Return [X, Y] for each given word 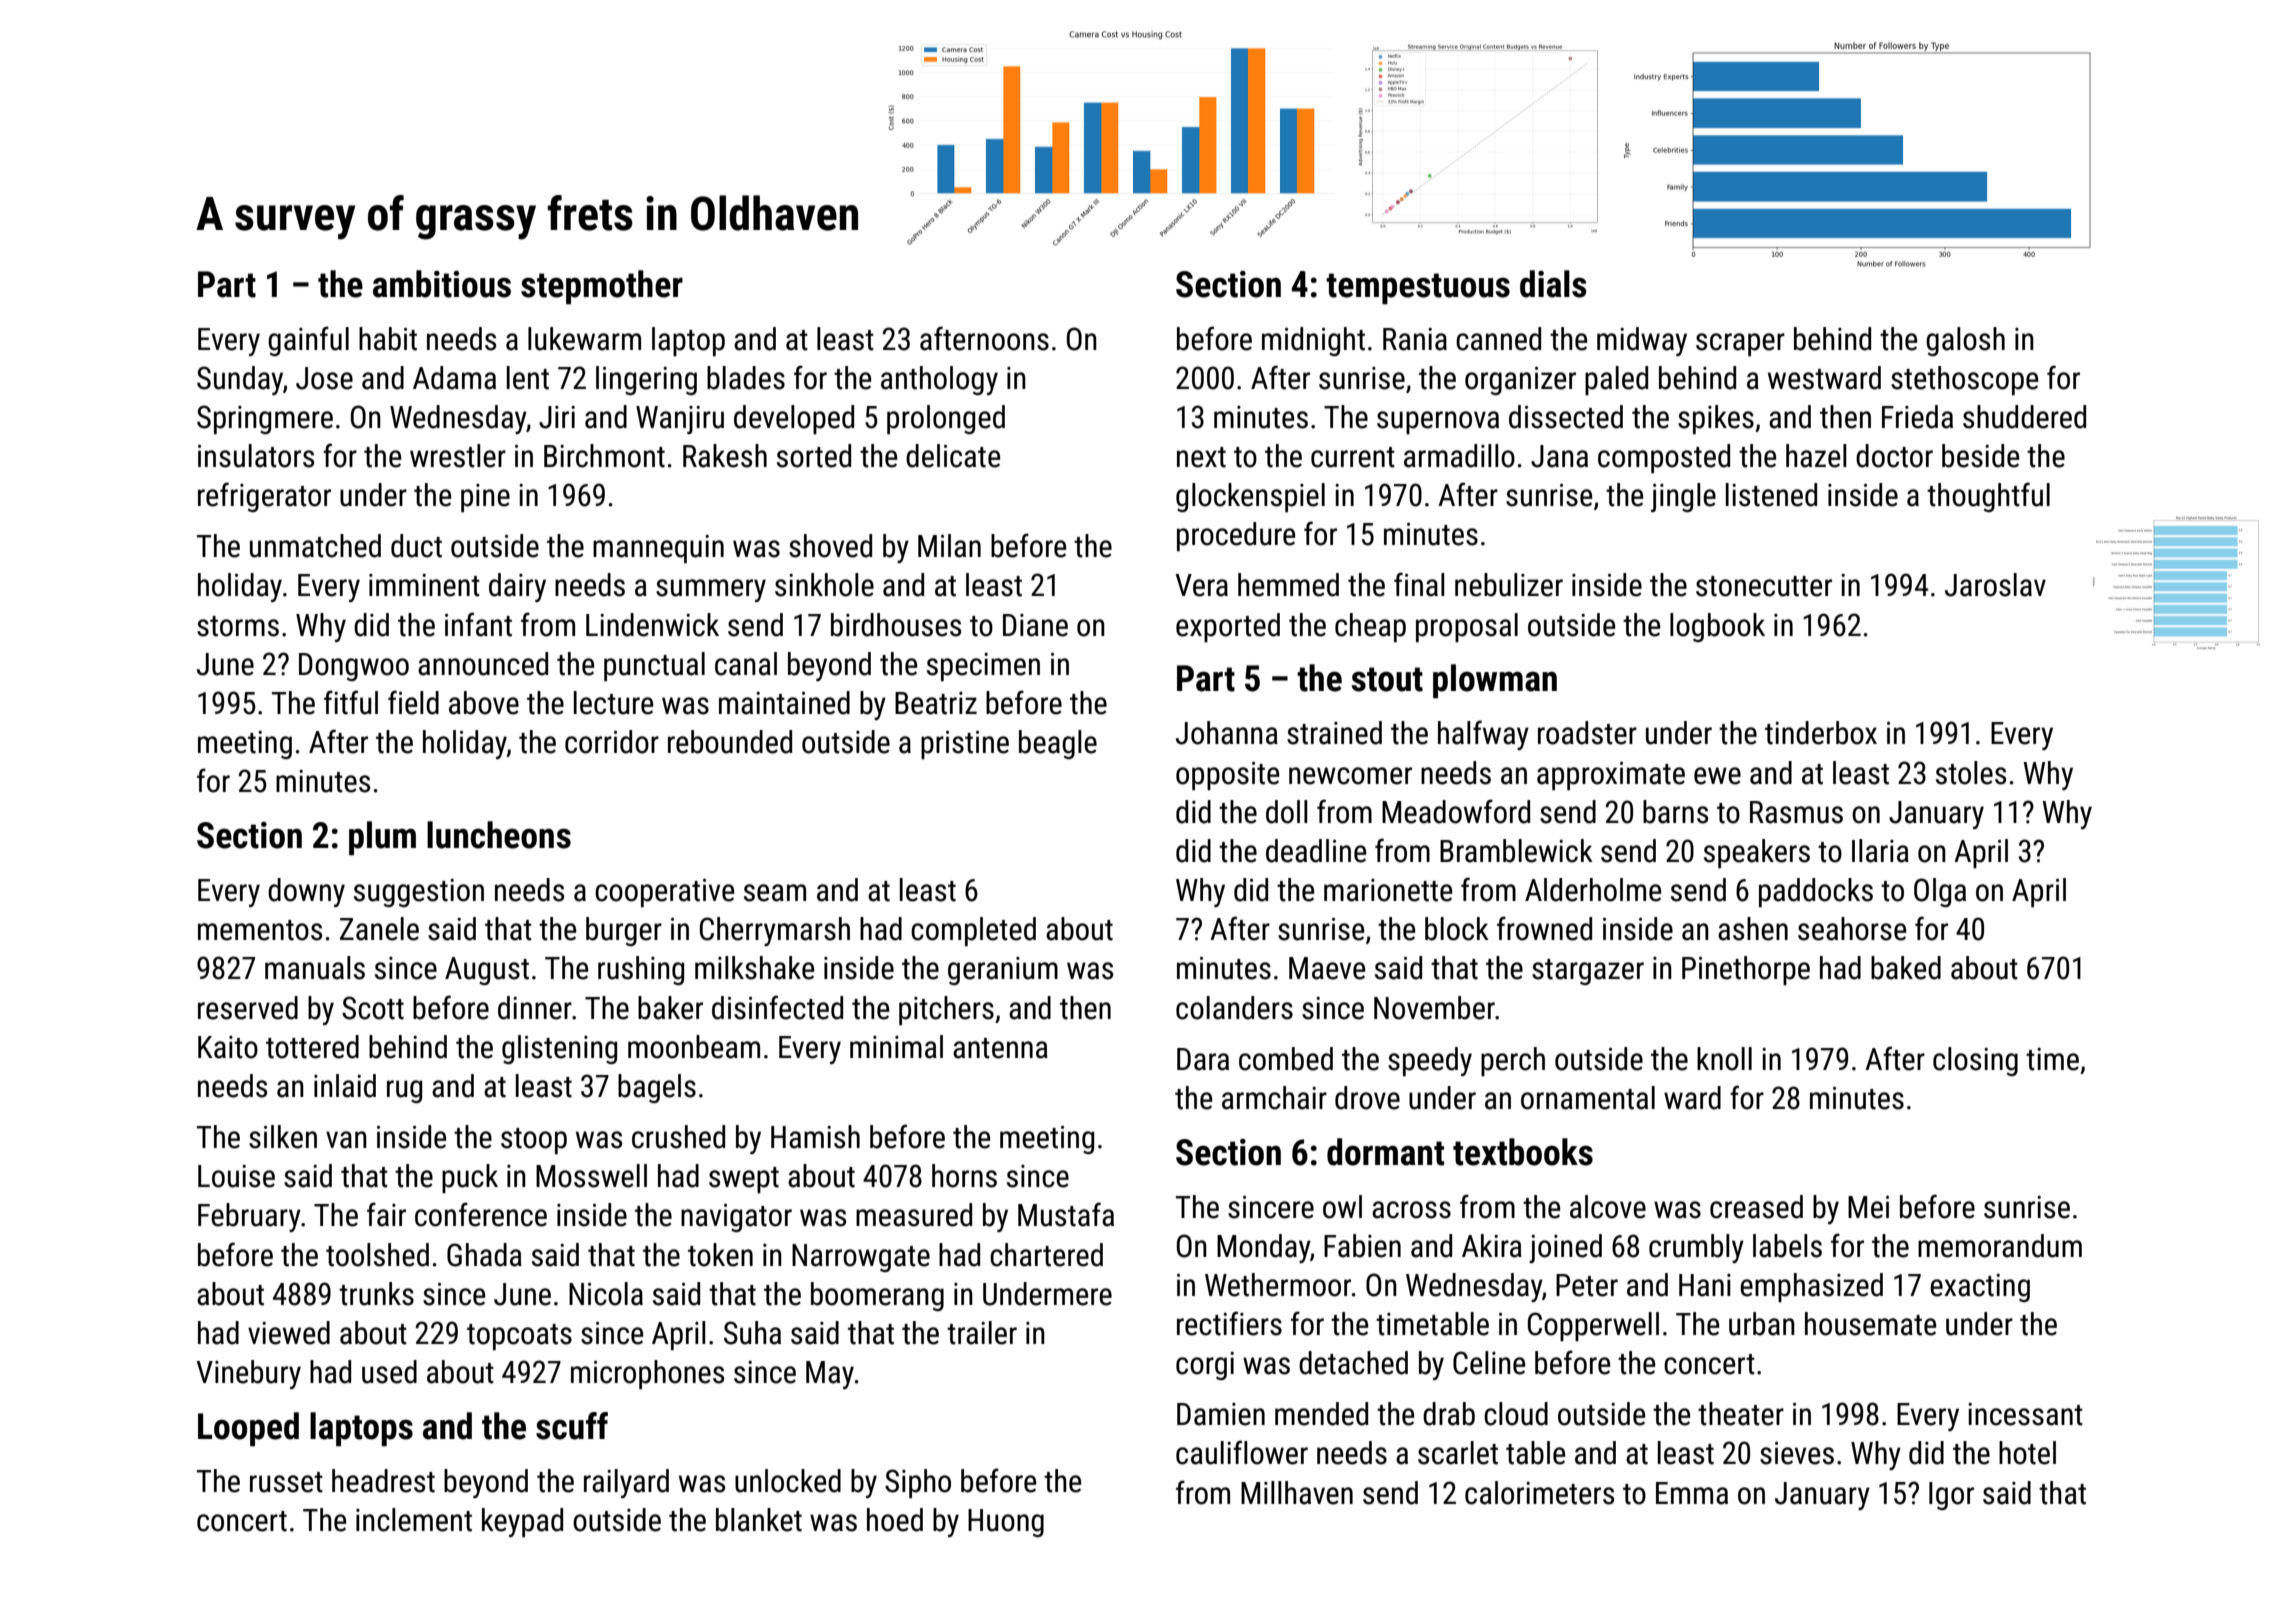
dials [1553, 284]
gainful [308, 341]
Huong [1006, 1523]
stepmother [602, 287]
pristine [965, 744]
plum [382, 838]
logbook [1717, 627]
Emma [1692, 1493]
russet [286, 1482]
